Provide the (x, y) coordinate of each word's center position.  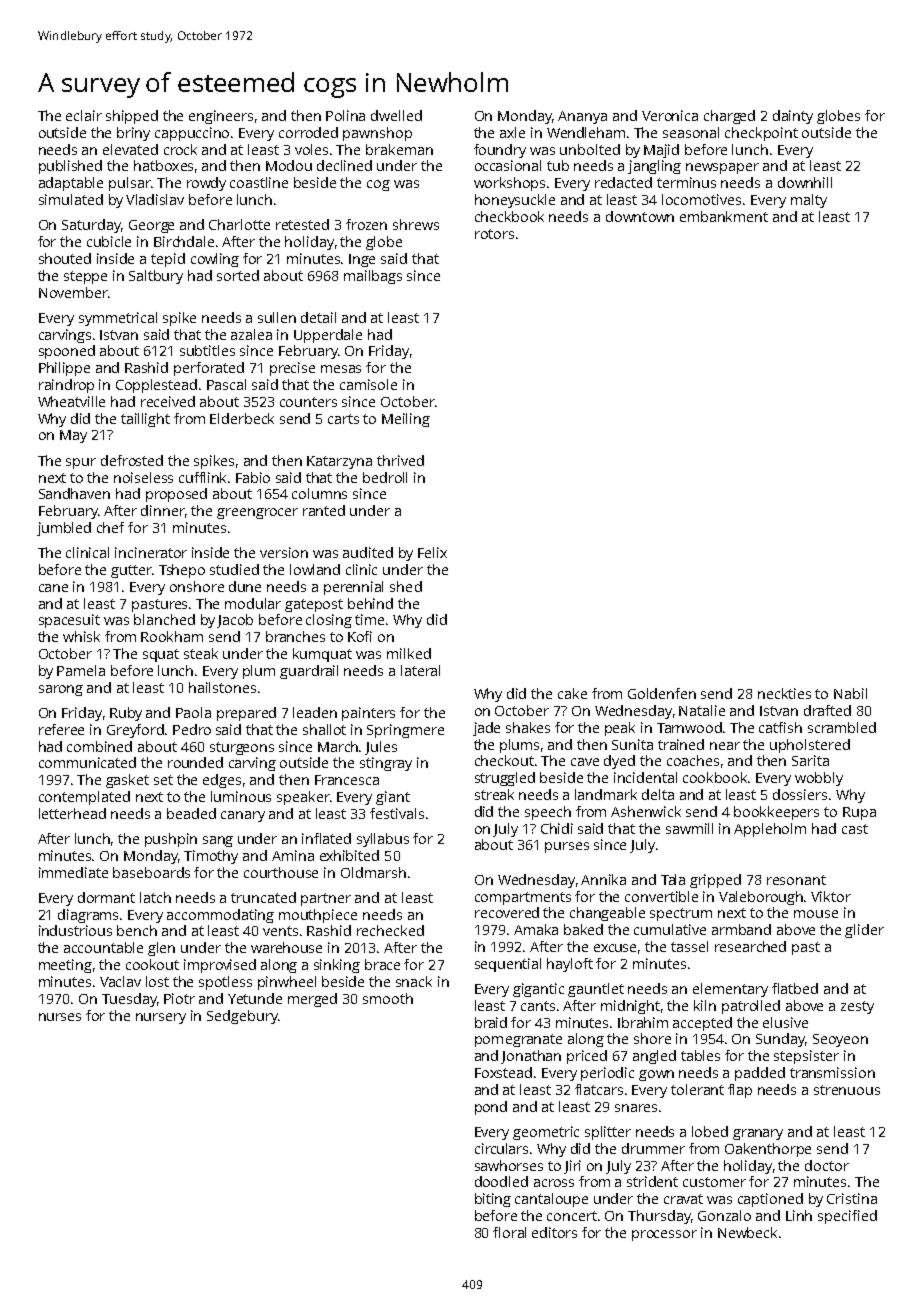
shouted (65, 258)
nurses (60, 1017)
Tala (673, 879)
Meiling (406, 420)
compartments (523, 898)
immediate (73, 872)
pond (491, 1108)
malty (809, 201)
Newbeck (747, 1232)
